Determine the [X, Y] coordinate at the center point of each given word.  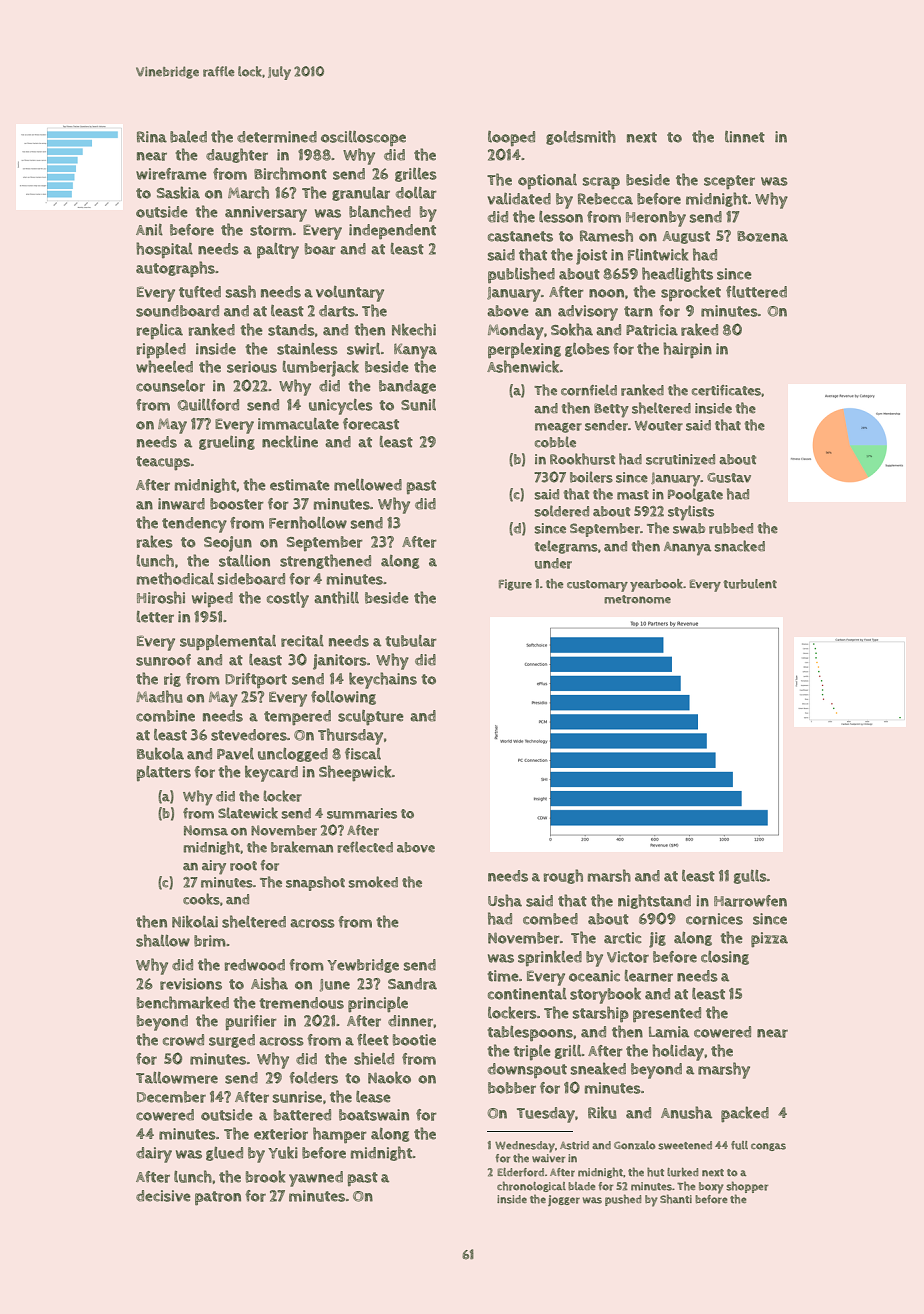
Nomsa [206, 830]
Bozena [762, 236]
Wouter [659, 426]
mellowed [368, 485]
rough [563, 876]
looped [511, 138]
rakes [155, 541]
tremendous [302, 1003]
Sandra [412, 984]
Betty [611, 410]
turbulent [750, 584]
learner [649, 976]
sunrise [297, 1097]
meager [558, 428]
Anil [149, 230]
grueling [227, 443]
